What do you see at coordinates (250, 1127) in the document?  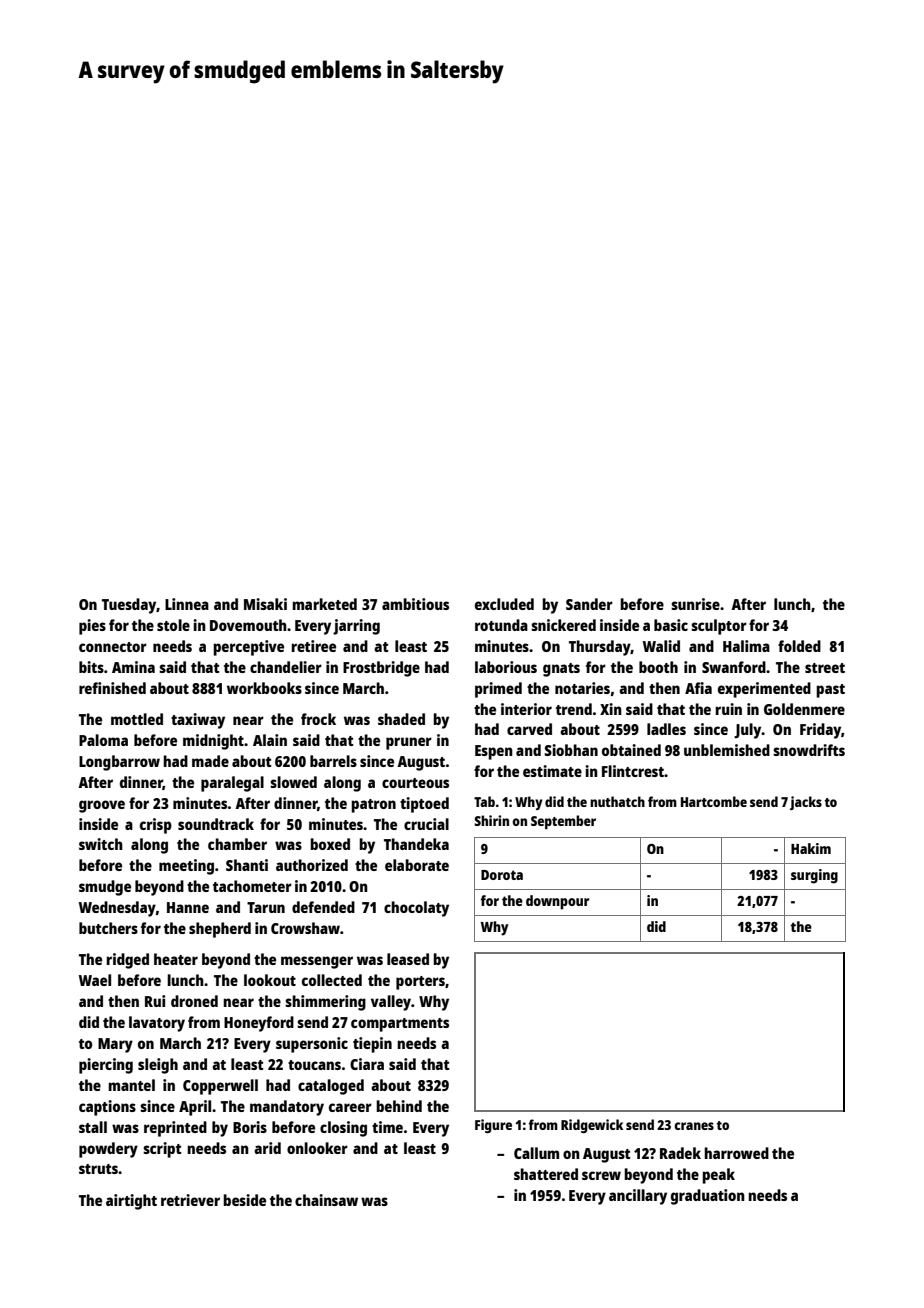 I see `Boris` at bounding box center [250, 1127].
